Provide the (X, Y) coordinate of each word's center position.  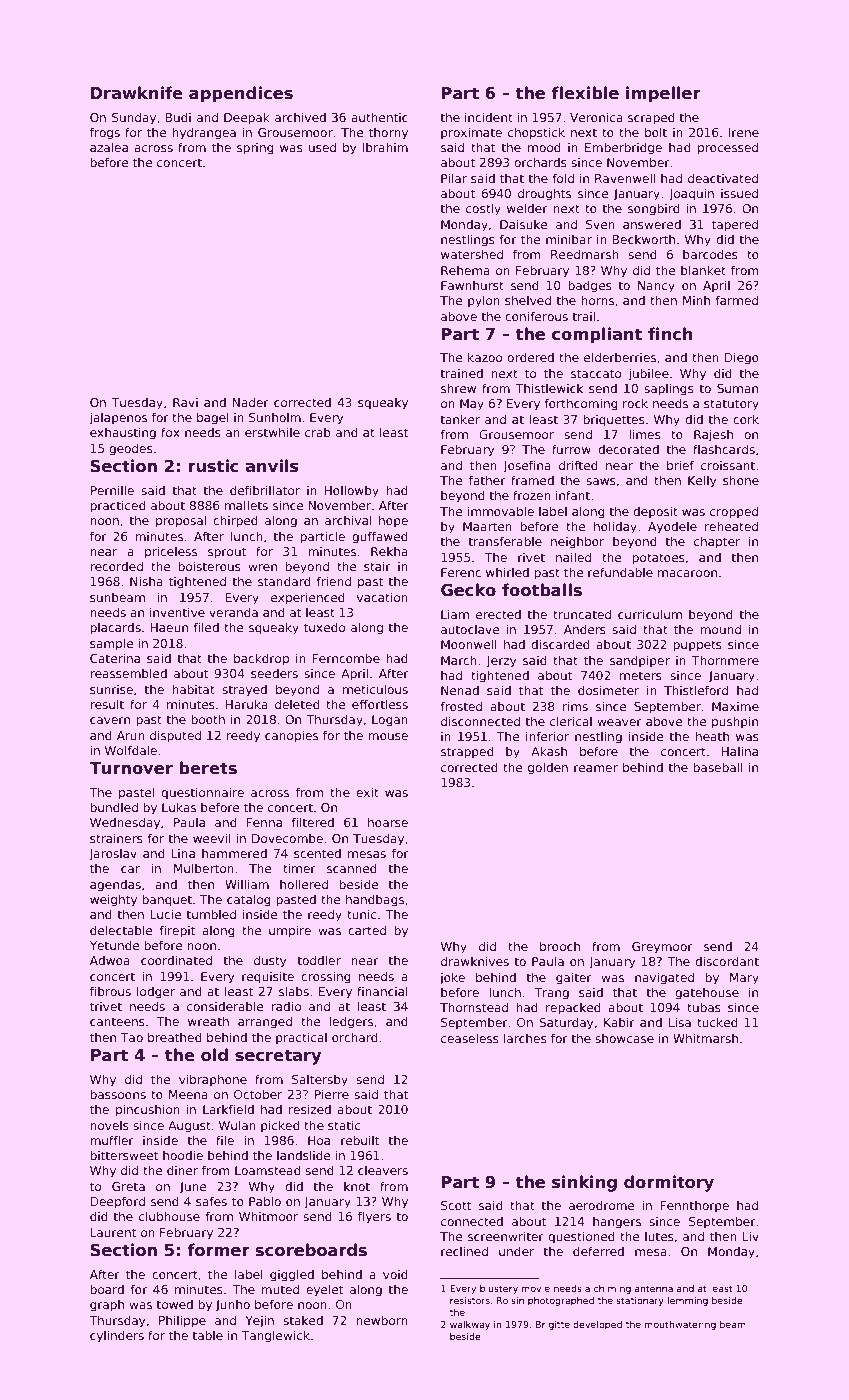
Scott (456, 1205)
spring (255, 149)
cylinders (117, 1336)
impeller (663, 94)
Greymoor (662, 948)
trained (461, 373)
